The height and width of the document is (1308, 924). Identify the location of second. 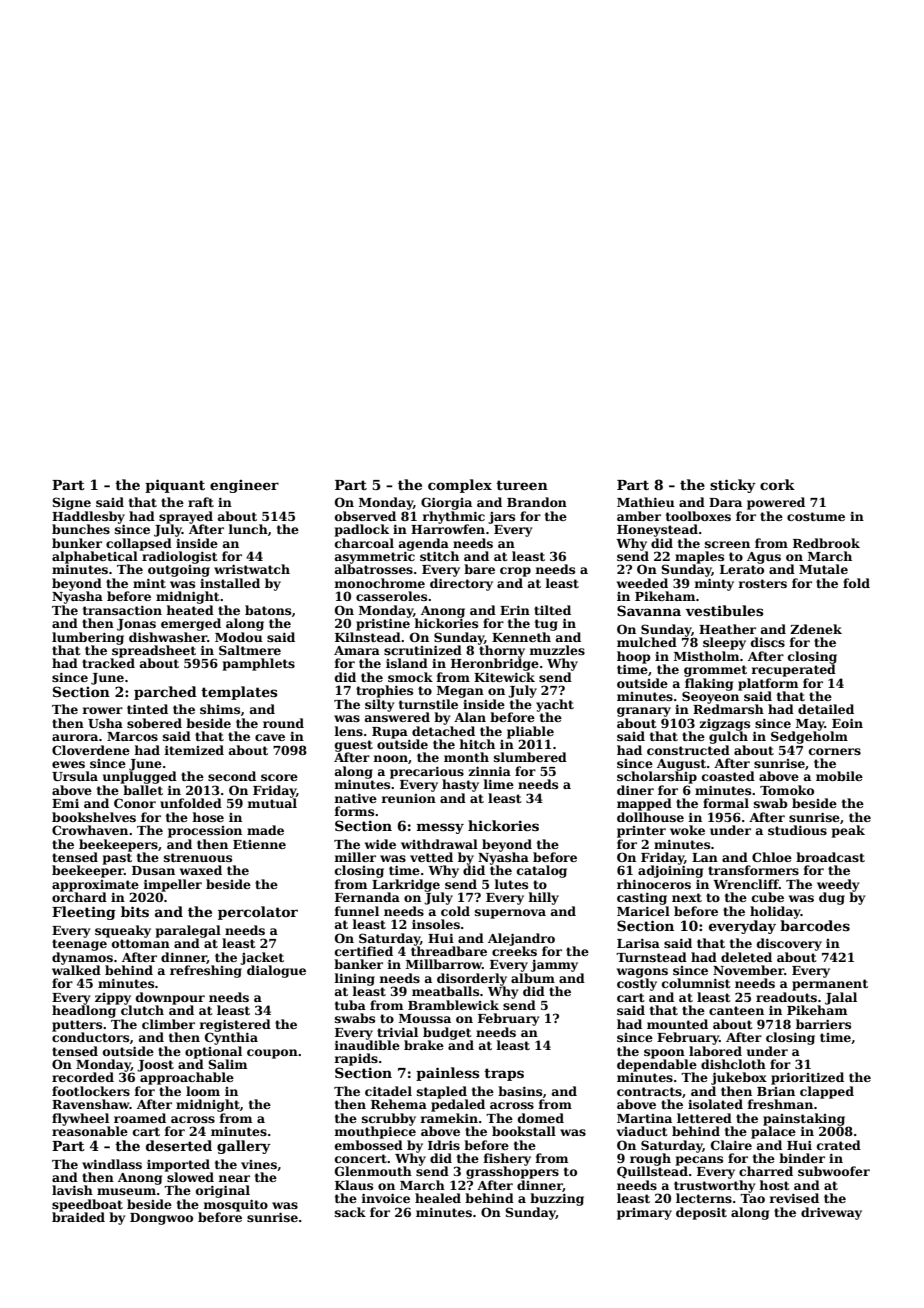
(232, 776).
